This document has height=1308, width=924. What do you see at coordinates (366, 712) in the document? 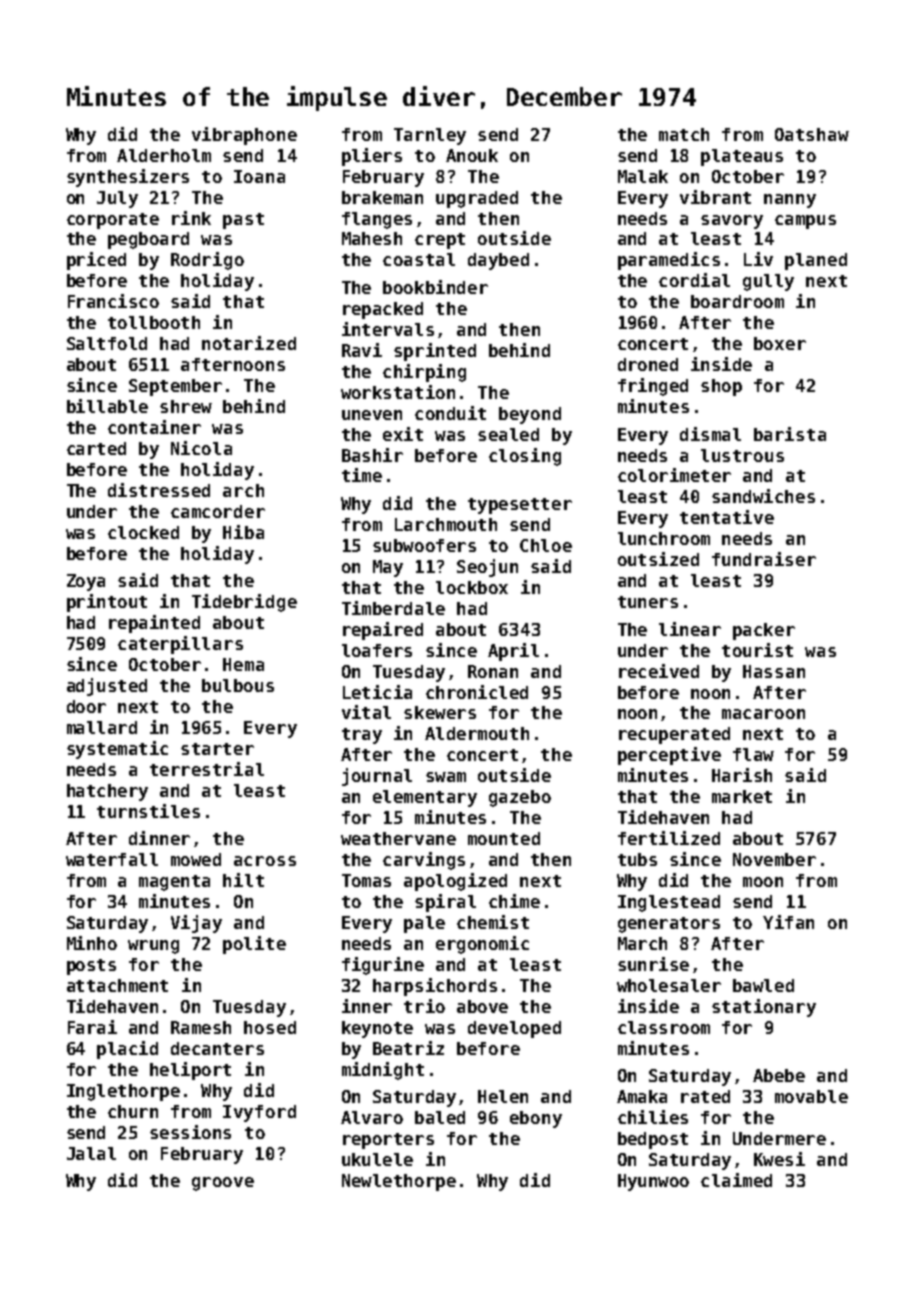
I see `vital` at bounding box center [366, 712].
